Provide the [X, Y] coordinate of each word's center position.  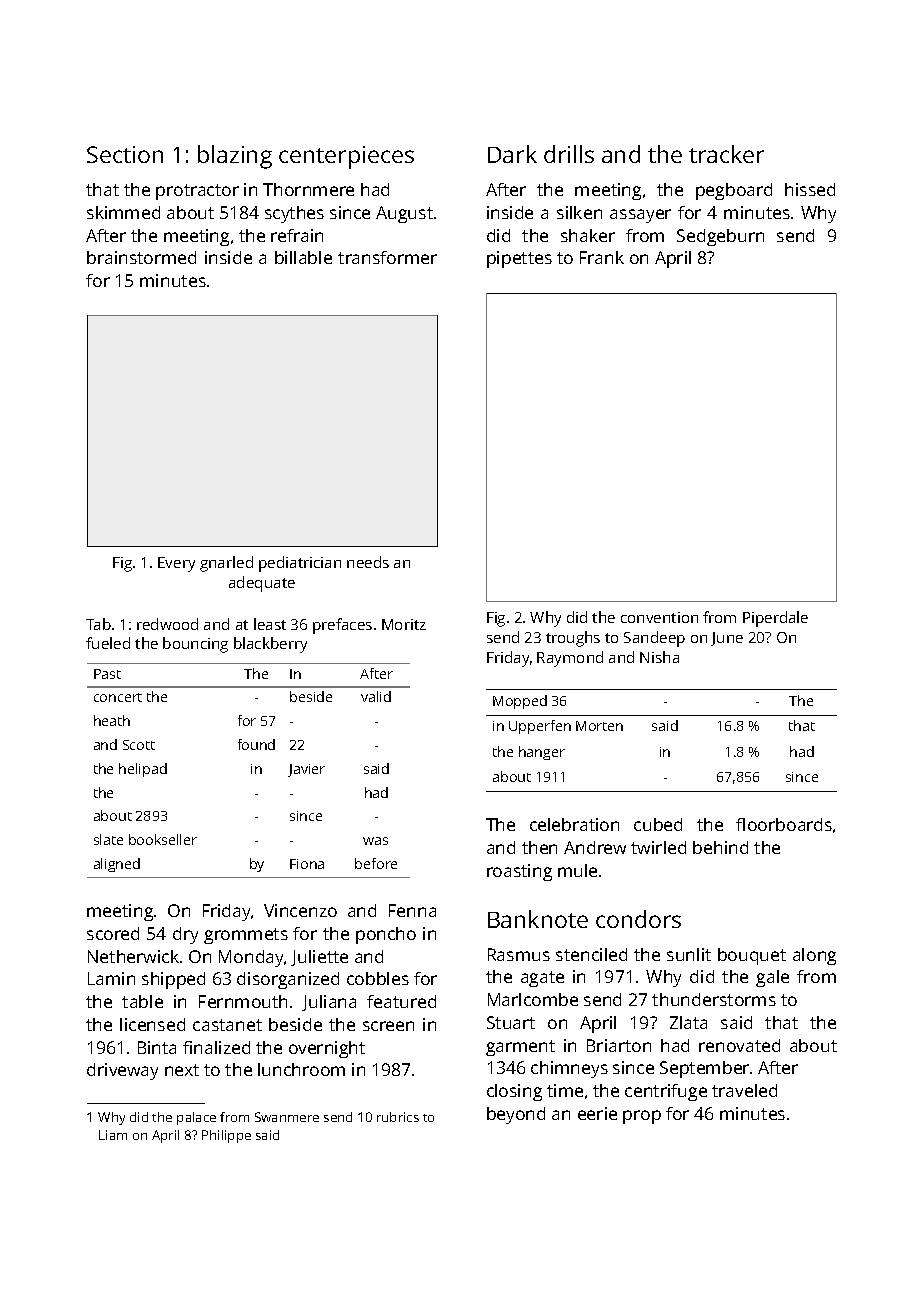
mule [577, 870]
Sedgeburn [720, 237]
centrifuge [666, 1092]
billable [303, 257]
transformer [387, 257]
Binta [157, 1047]
